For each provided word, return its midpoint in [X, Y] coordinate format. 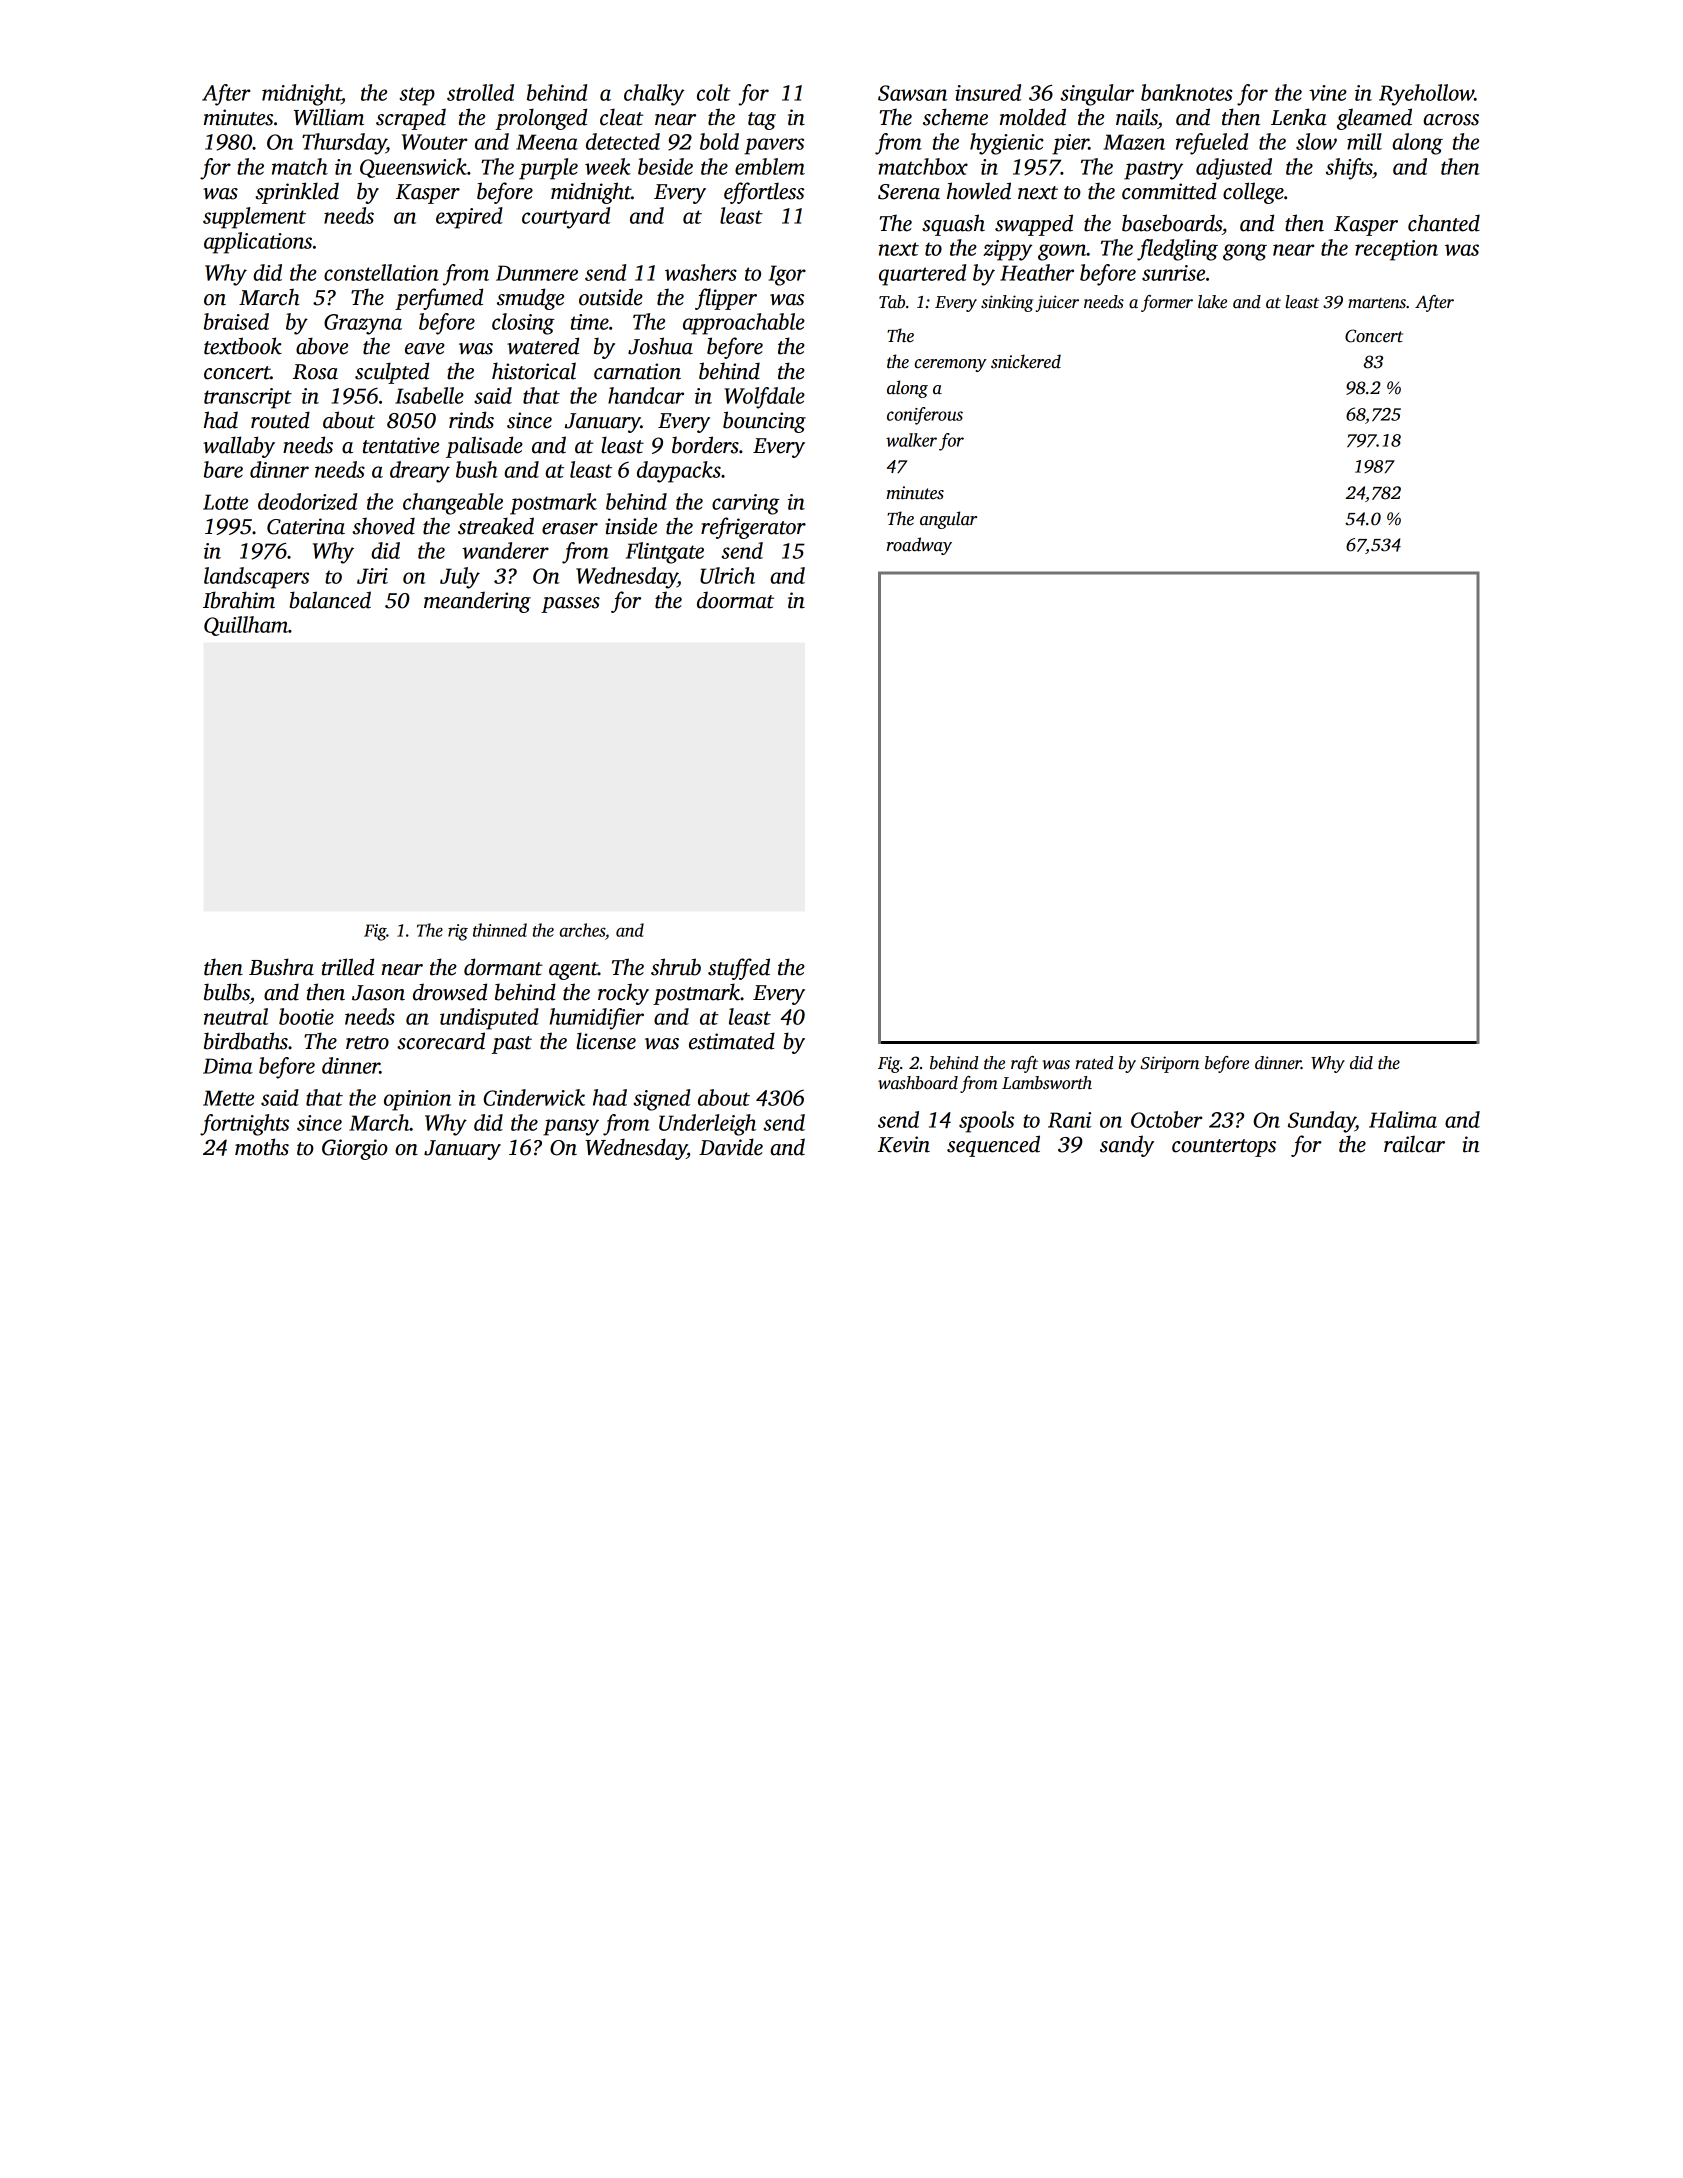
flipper [726, 299]
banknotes [1186, 92]
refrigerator [753, 528]
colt [714, 92]
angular [948, 520]
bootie [306, 1016]
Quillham [246, 626]
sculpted [392, 373]
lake [1212, 302]
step [417, 96]
